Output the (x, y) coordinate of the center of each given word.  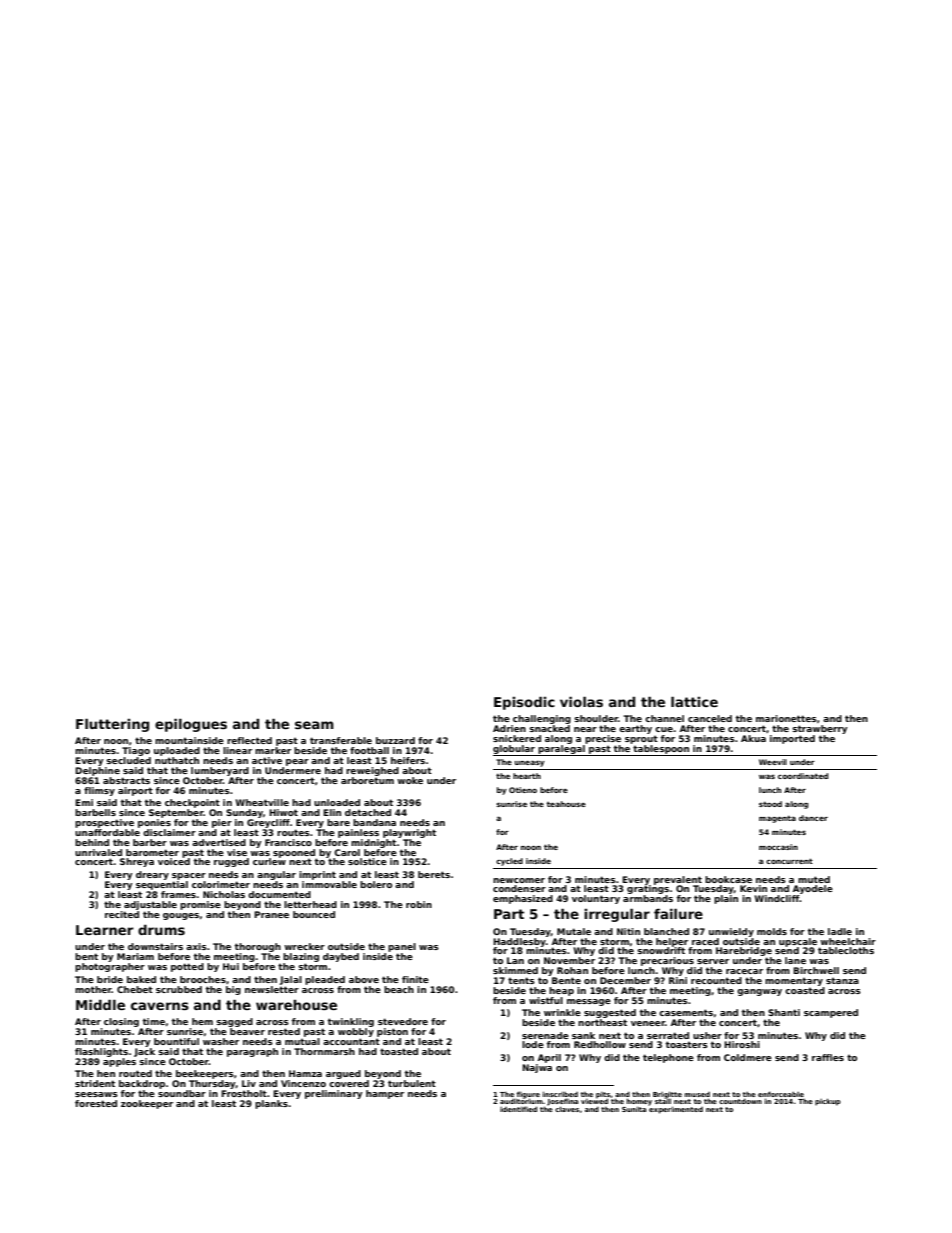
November (569, 960)
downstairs (155, 946)
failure (678, 914)
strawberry (819, 729)
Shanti (784, 1012)
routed (135, 1073)
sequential (162, 885)
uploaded (177, 751)
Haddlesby (519, 942)
